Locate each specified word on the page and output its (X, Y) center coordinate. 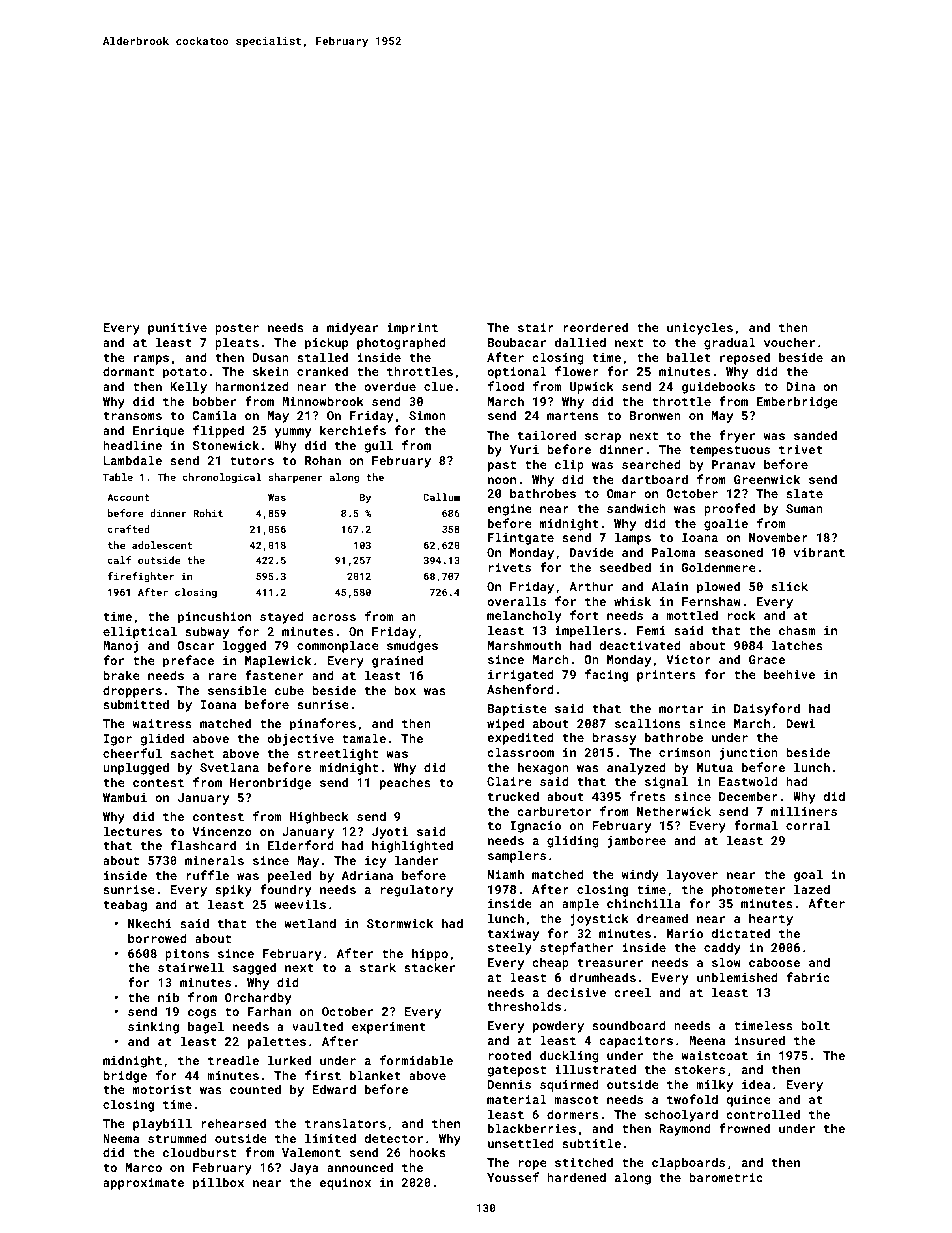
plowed (718, 587)
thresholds (524, 1006)
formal (756, 825)
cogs (202, 1014)
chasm (797, 630)
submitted (136, 704)
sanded (815, 435)
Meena (707, 1040)
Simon (427, 415)
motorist (162, 1089)
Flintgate (521, 538)
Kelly (188, 387)
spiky (233, 890)
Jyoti (390, 833)
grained (397, 661)
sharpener (296, 478)
